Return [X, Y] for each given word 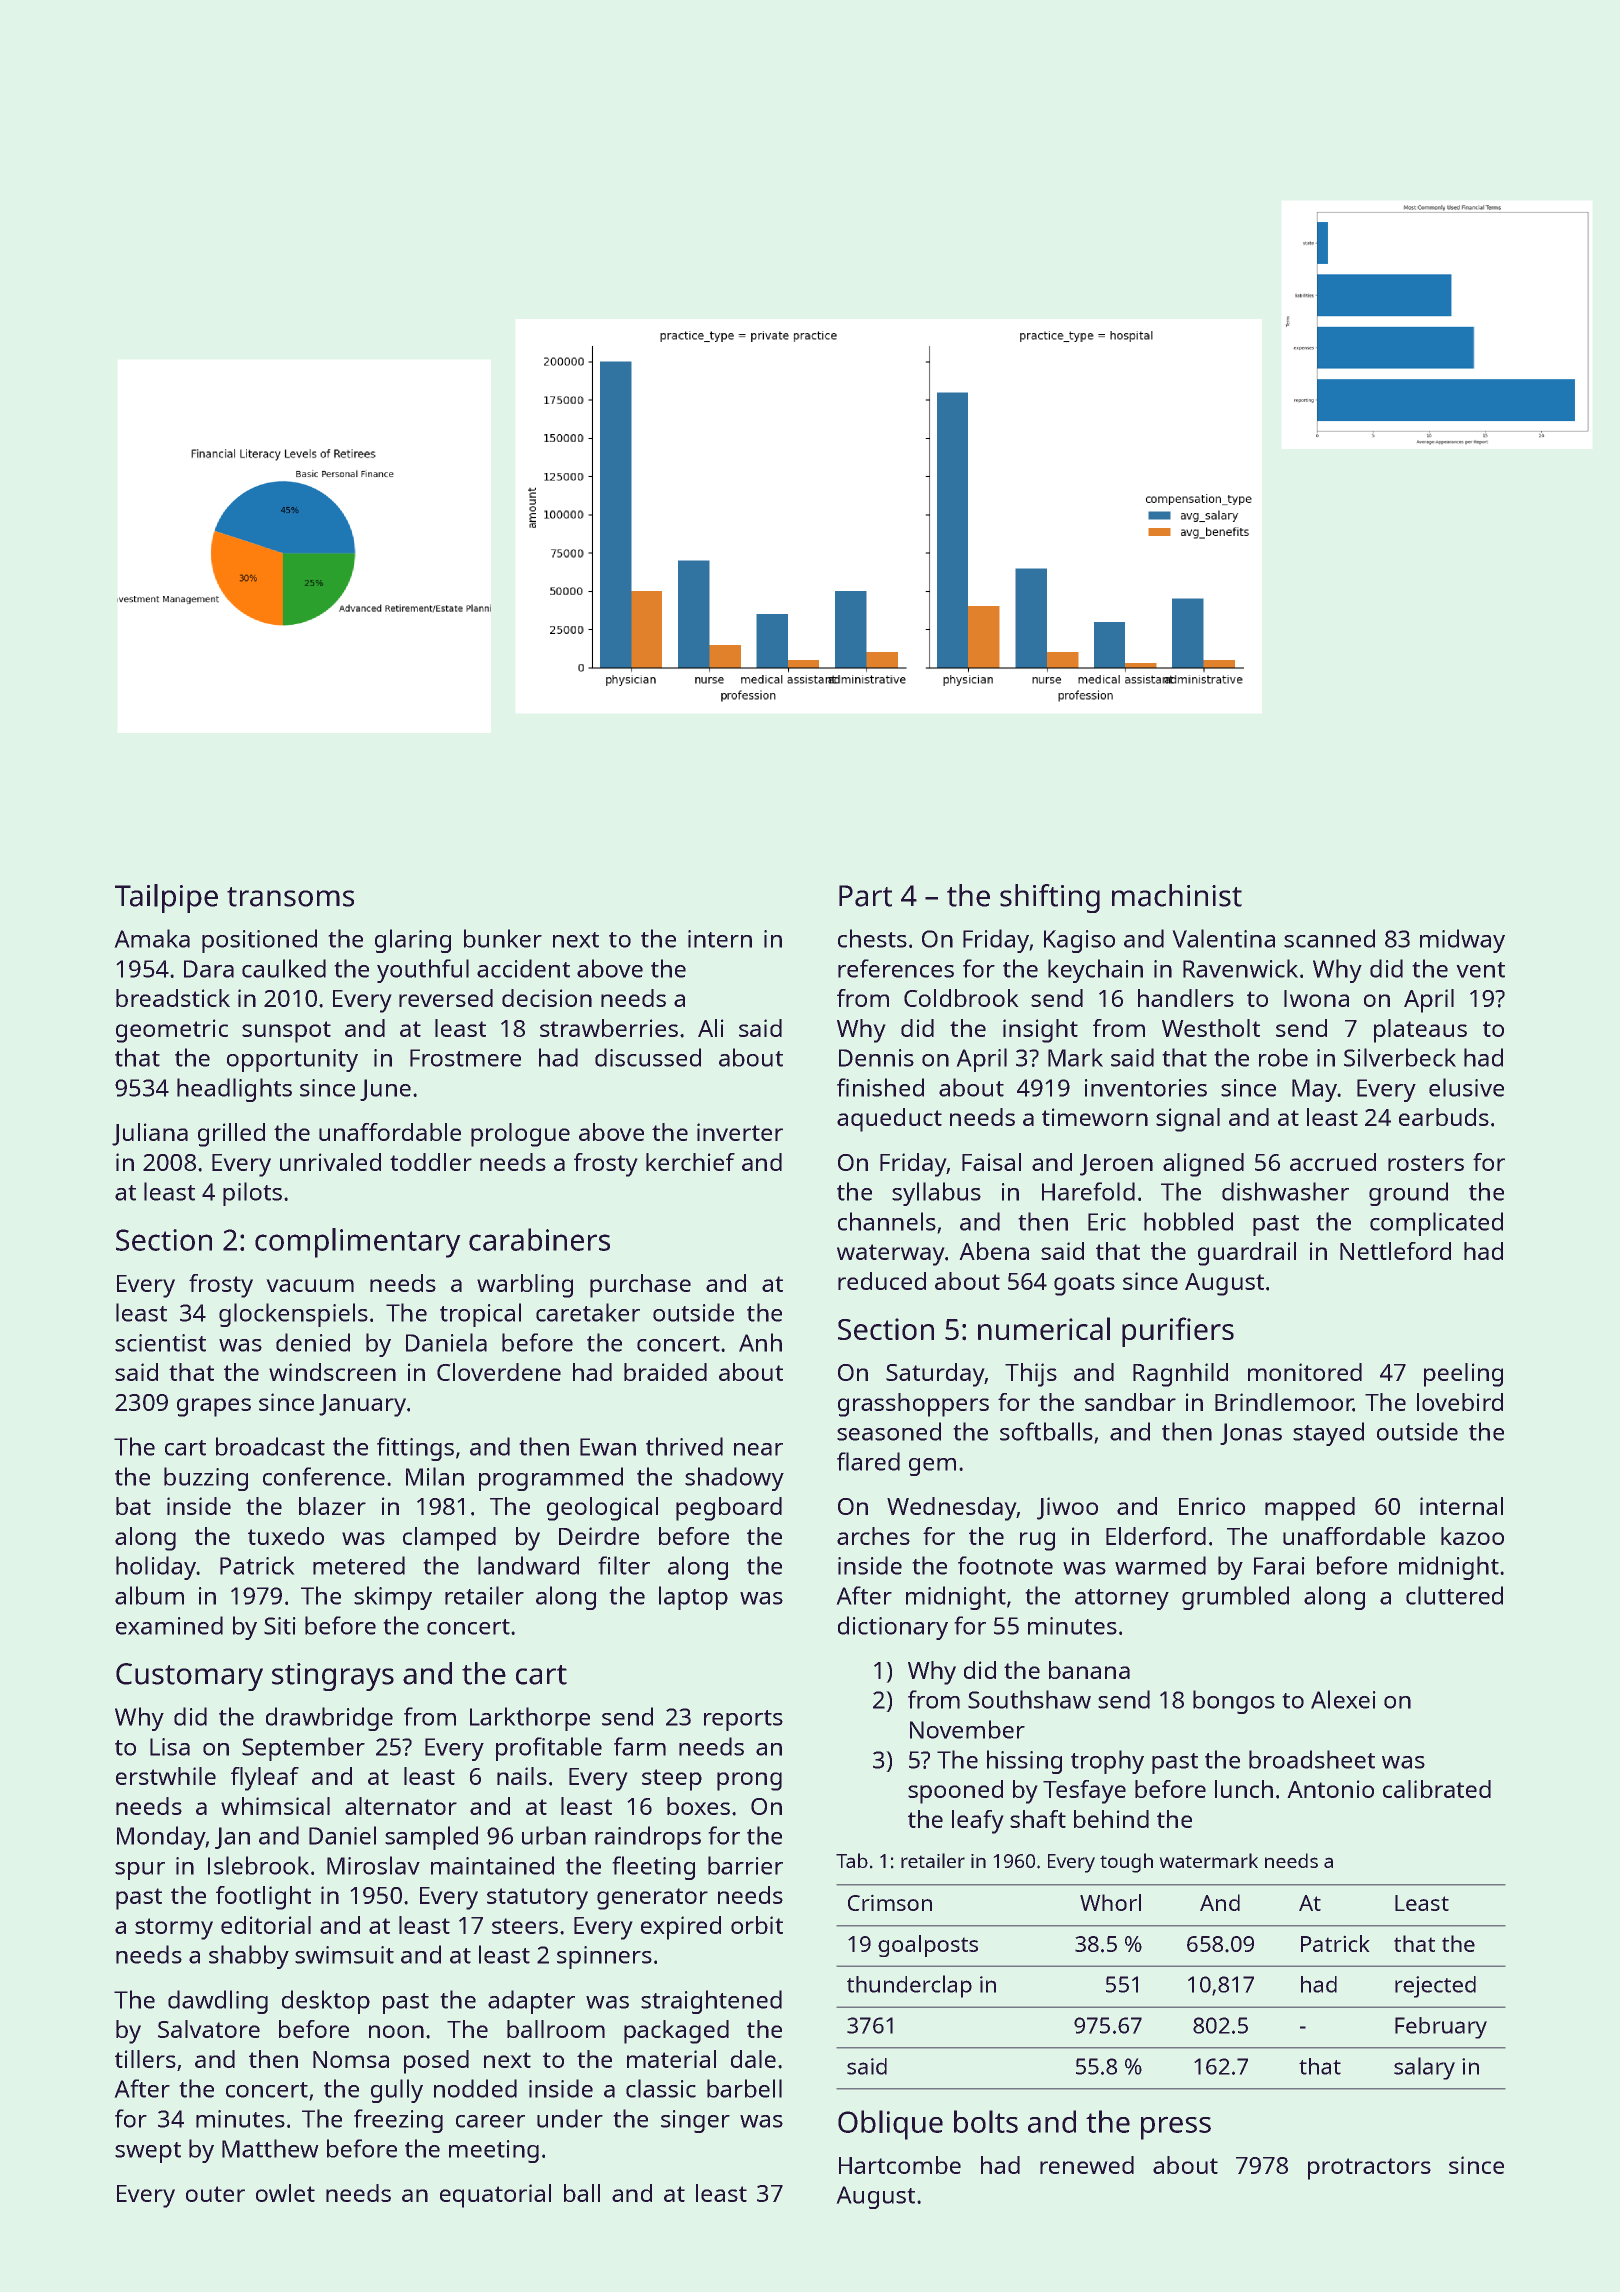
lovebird [1460, 1402]
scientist [160, 1343]
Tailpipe [166, 898]
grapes [214, 1407]
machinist [1177, 895]
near [758, 1449]
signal [1188, 1120]
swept [148, 2152]
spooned [955, 1792]
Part [865, 896]
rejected [1435, 1987]
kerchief [690, 1162]
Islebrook [258, 1865]
